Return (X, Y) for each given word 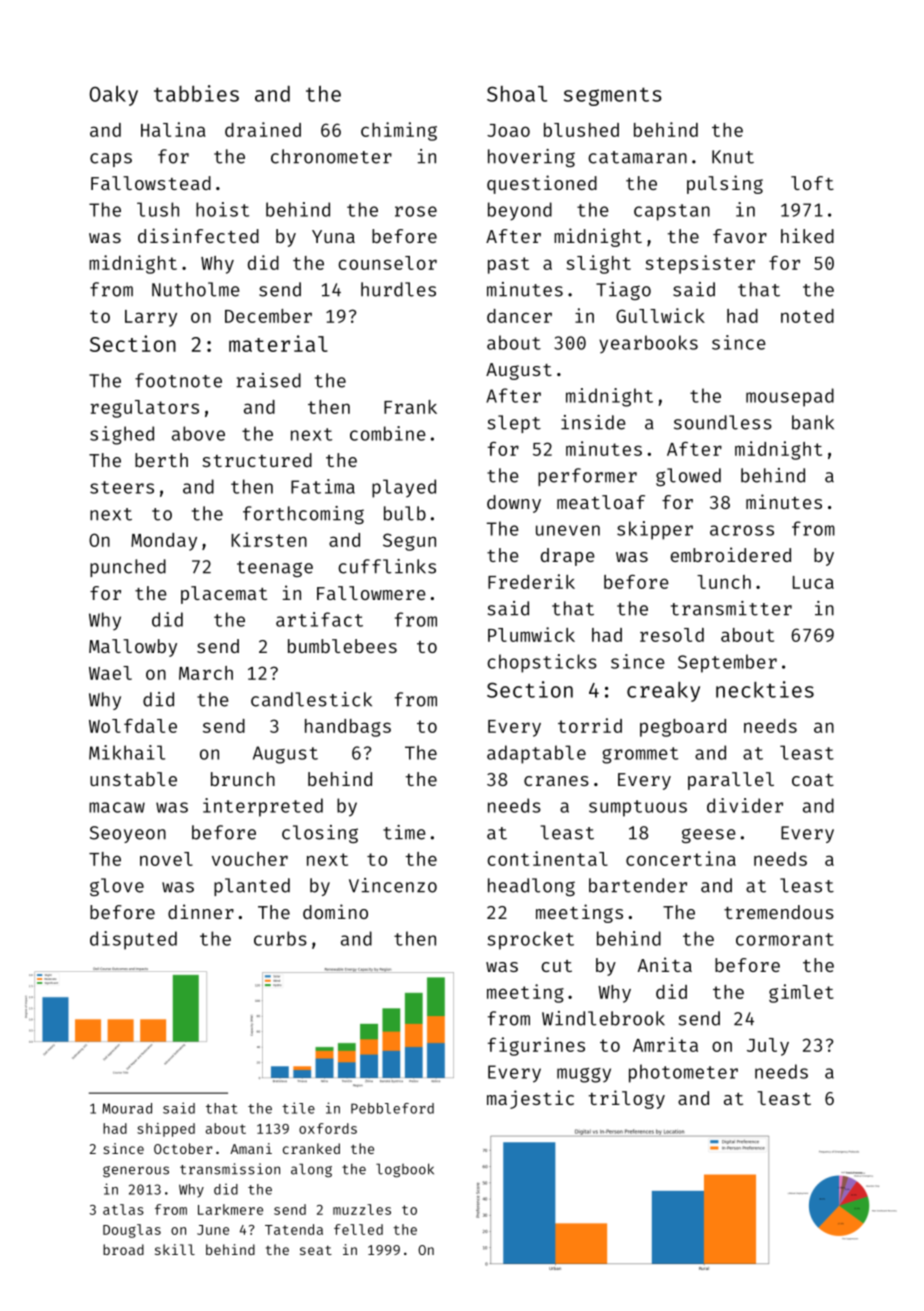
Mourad (127, 1108)
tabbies (196, 93)
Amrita (665, 1044)
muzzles (362, 1209)
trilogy (627, 1099)
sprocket (530, 940)
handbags (348, 728)
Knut (733, 157)
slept (514, 424)
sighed (122, 435)
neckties (765, 689)
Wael (110, 673)
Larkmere (230, 1209)
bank (813, 422)
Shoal (517, 94)
